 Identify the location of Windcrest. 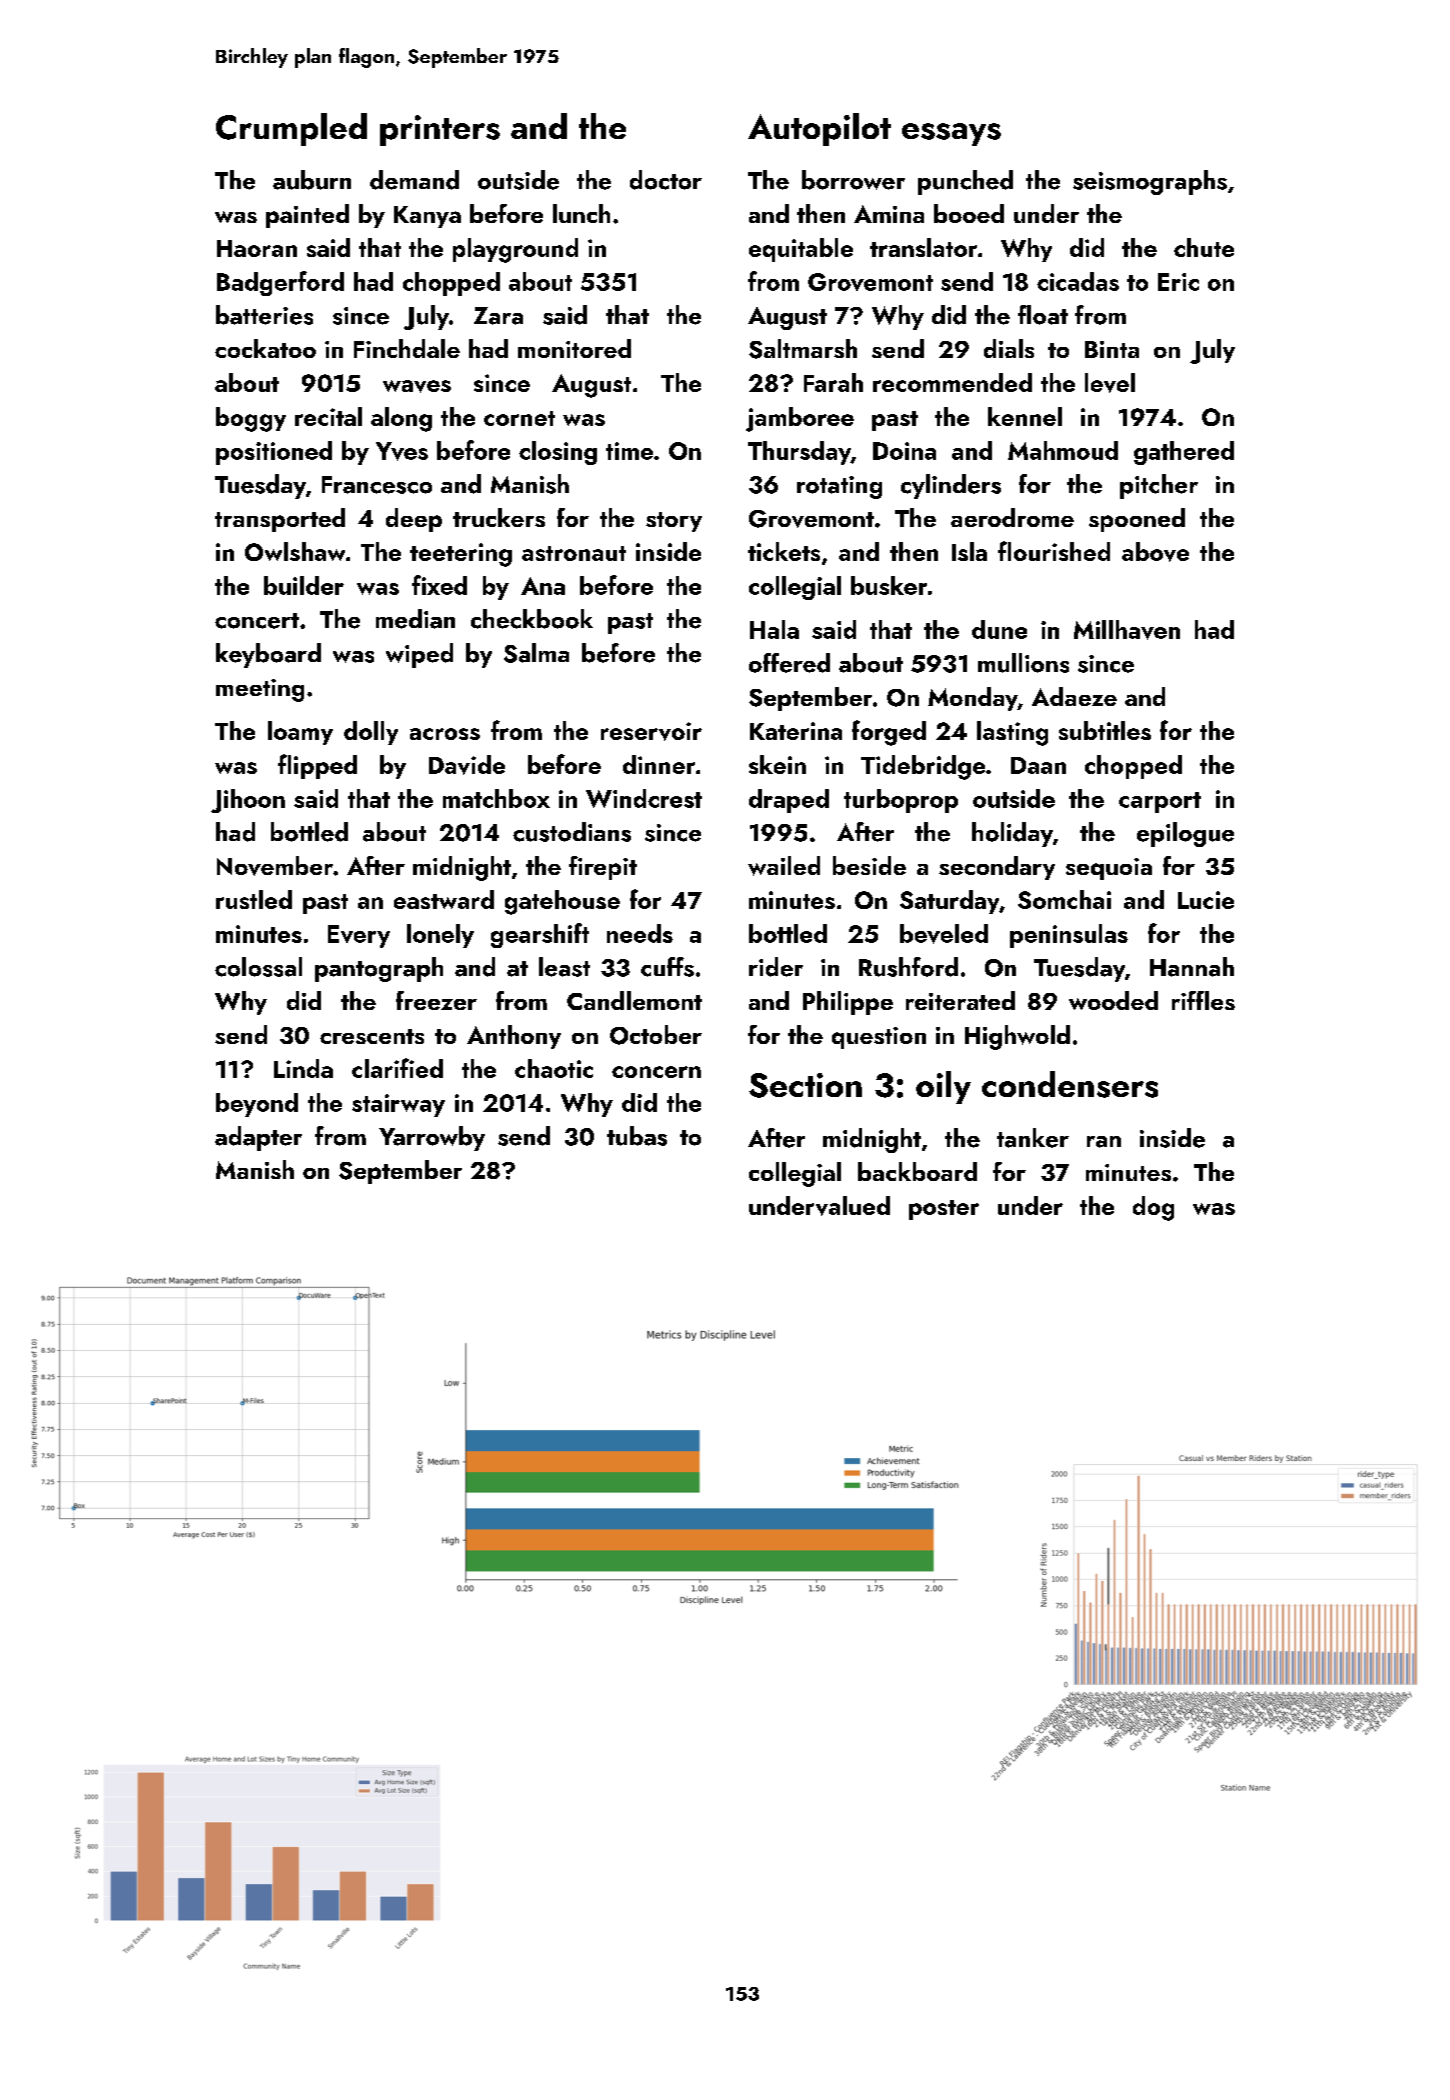
(644, 798).
